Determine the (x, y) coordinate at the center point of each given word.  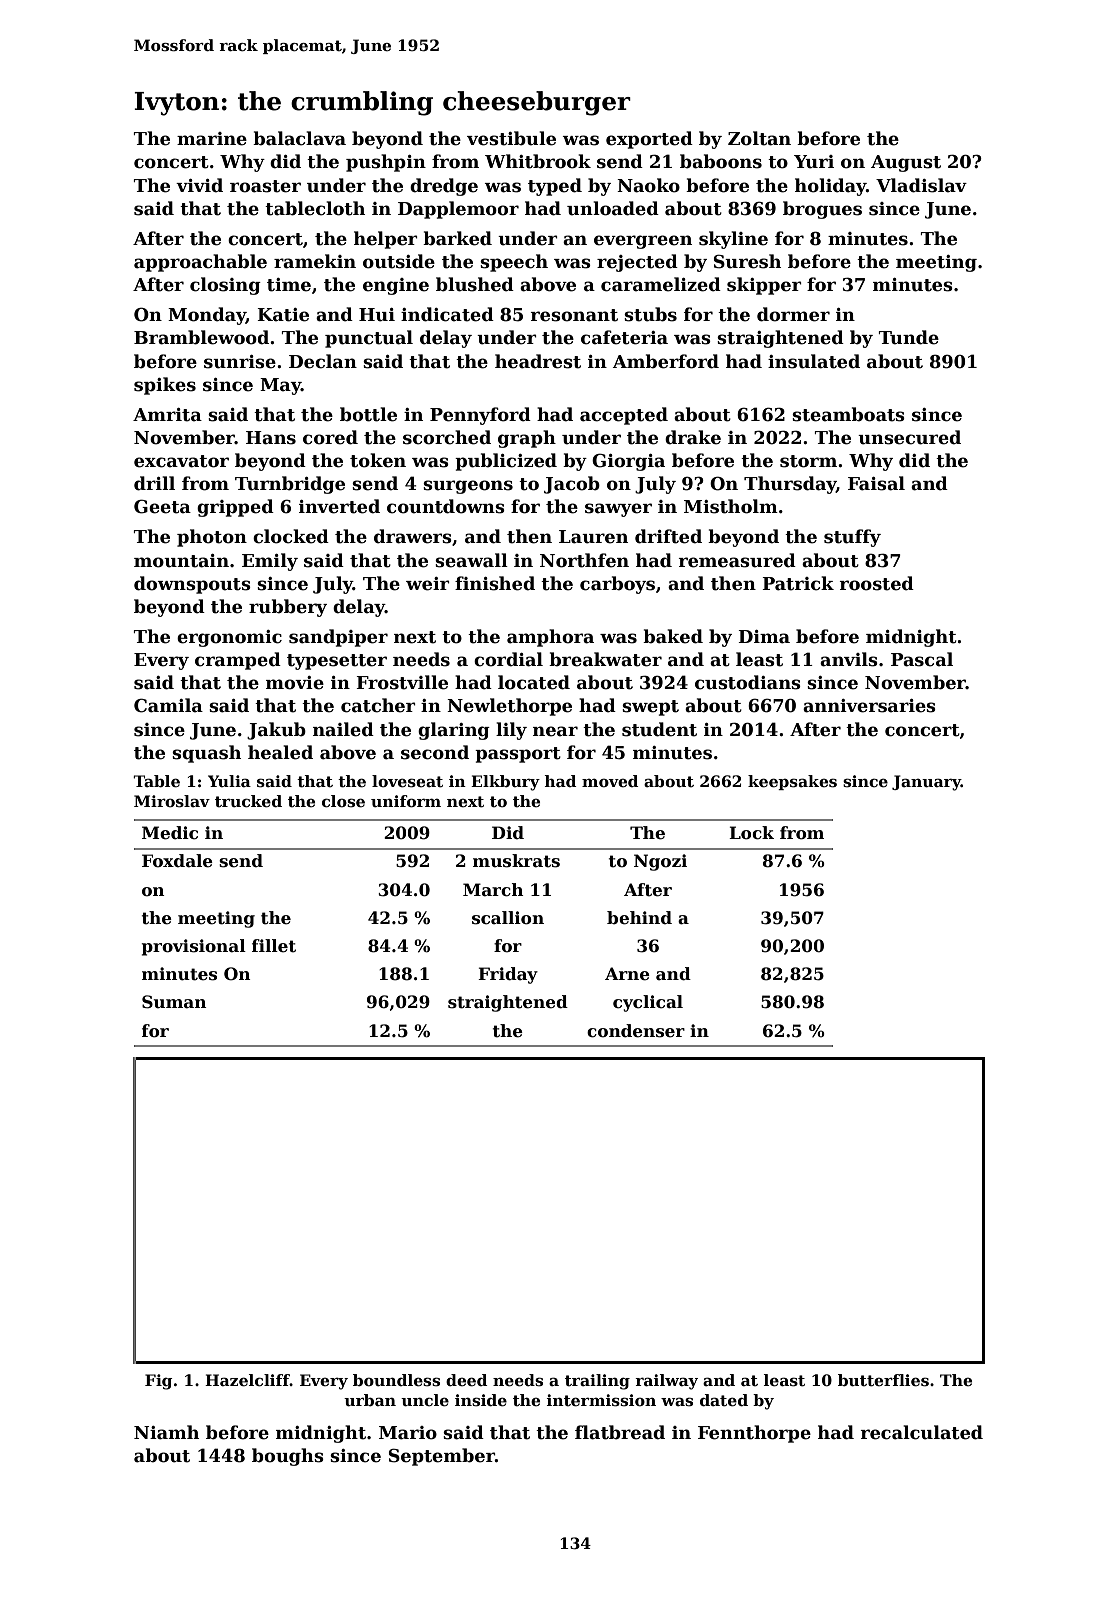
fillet (274, 946)
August (906, 163)
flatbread (620, 1432)
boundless (396, 1380)
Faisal (876, 483)
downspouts (192, 585)
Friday (508, 975)
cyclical (648, 1003)
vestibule (511, 138)
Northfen (584, 560)
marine (212, 139)
